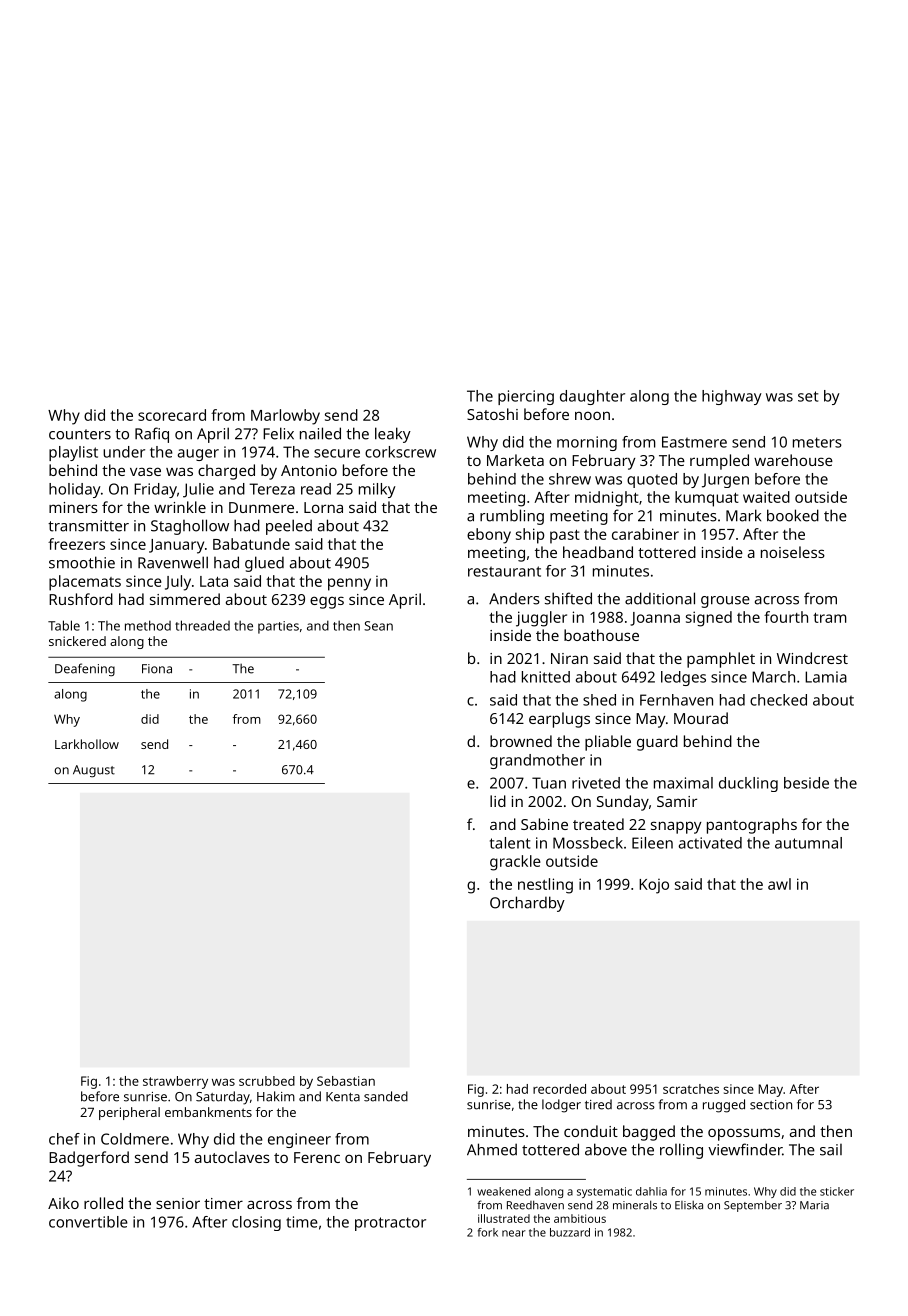 Image resolution: width=908 pixels, height=1316 pixels. What do you see at coordinates (660, 598) in the page?
I see `additional` at bounding box center [660, 598].
